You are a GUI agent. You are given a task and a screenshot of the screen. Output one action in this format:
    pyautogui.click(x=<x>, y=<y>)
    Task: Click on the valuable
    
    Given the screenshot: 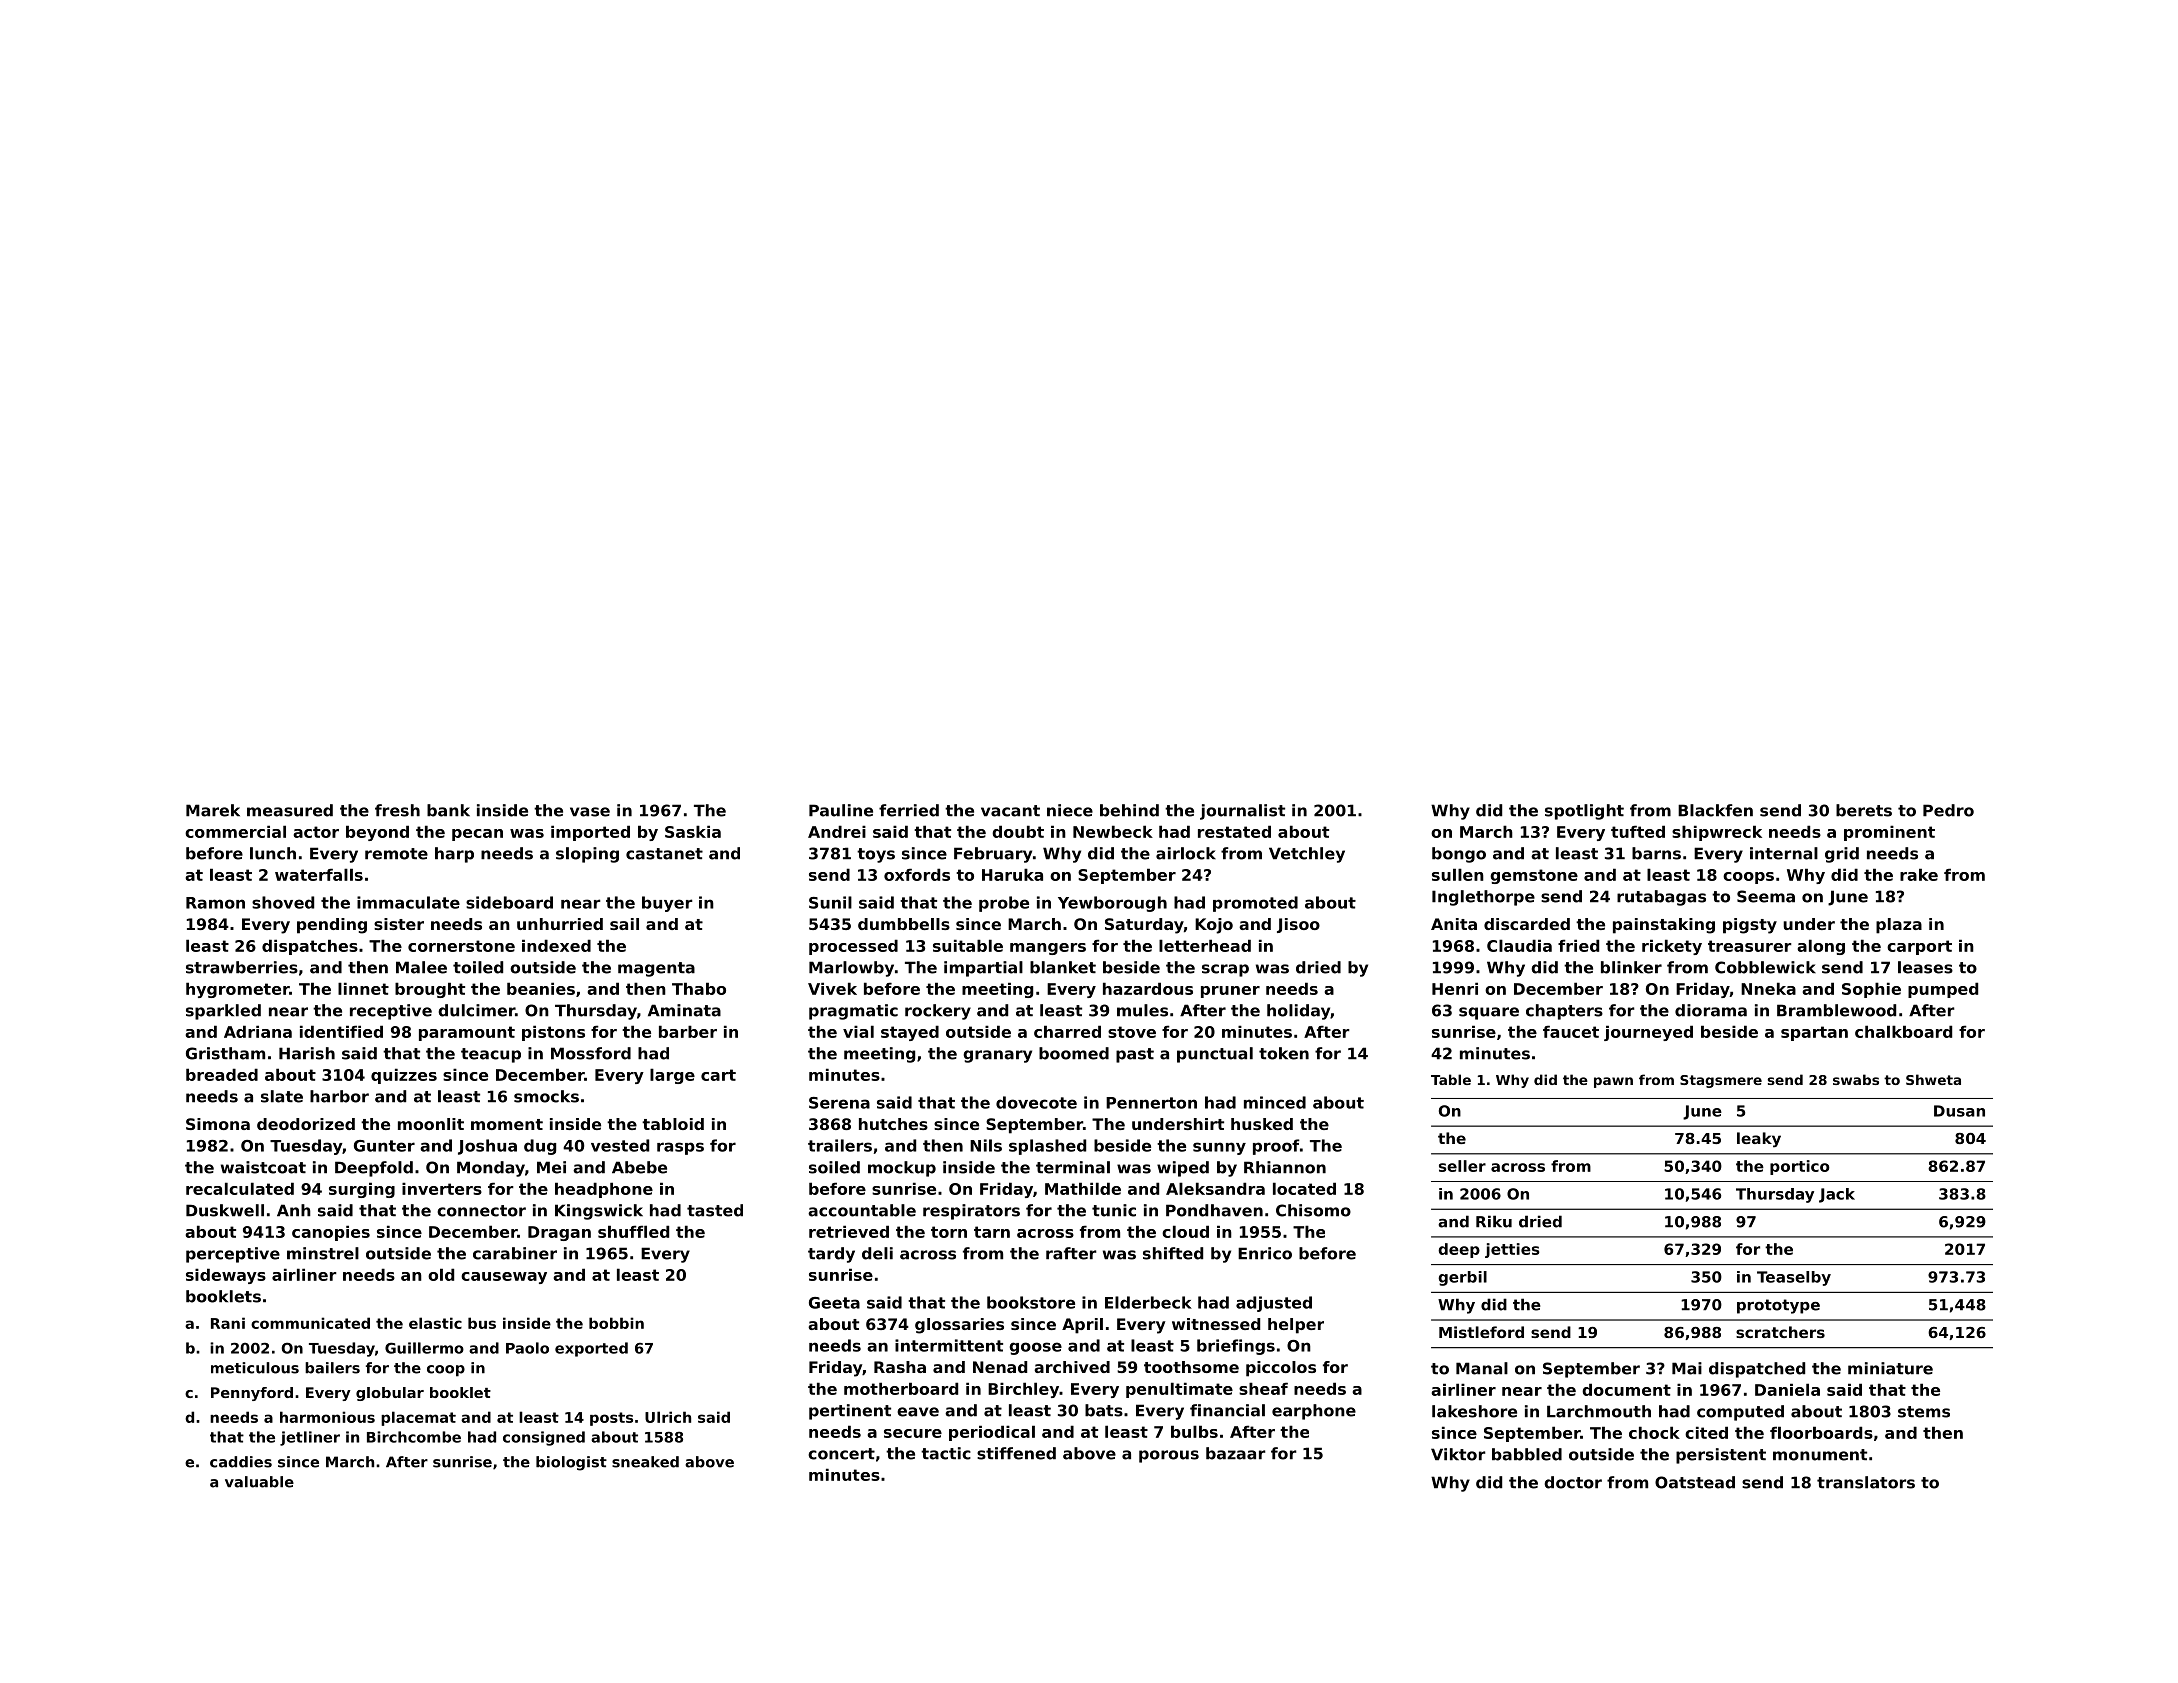 What is the action you would take?
    pyautogui.click(x=259, y=1482)
